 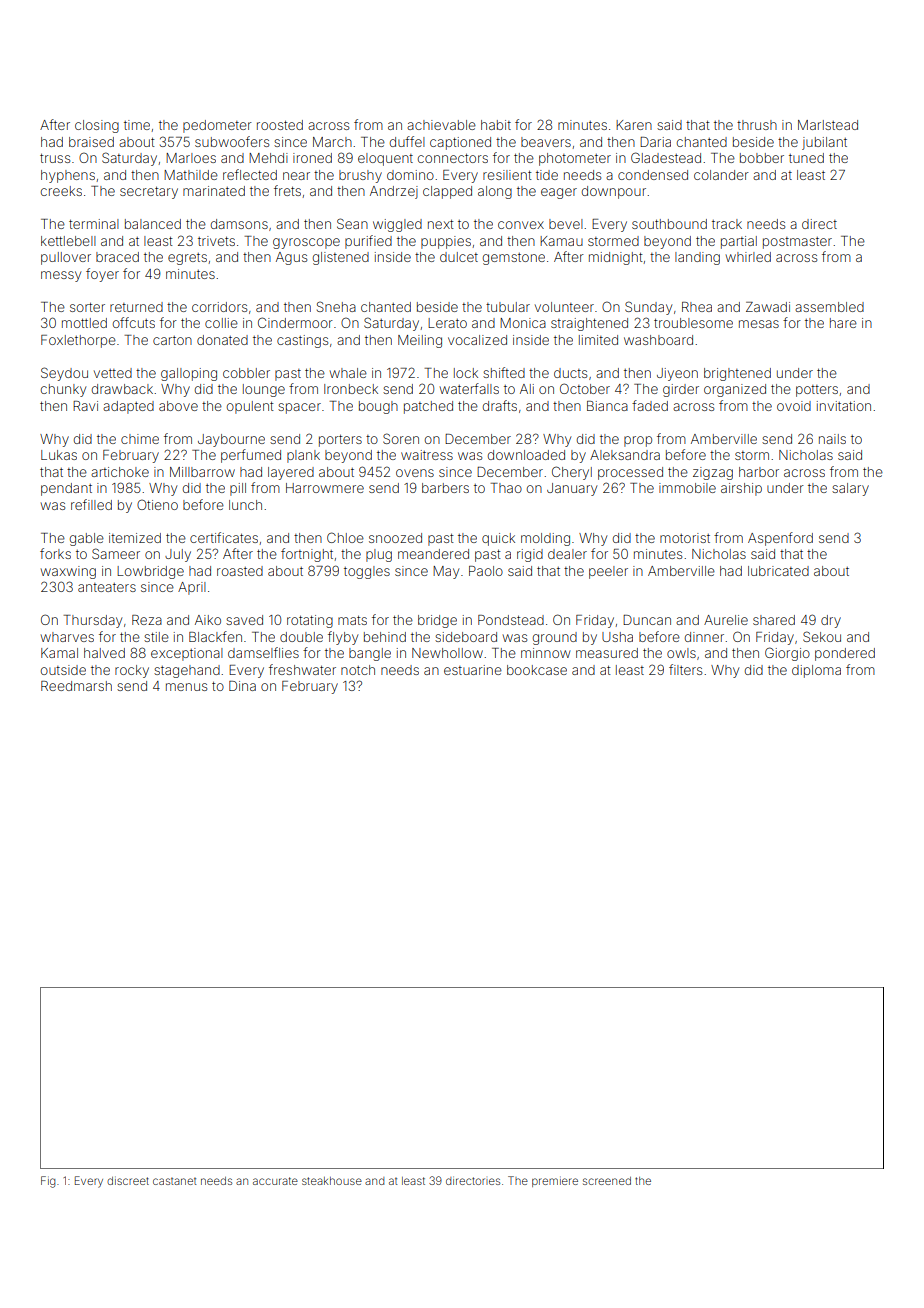 What do you see at coordinates (607, 1181) in the screenshot?
I see `screened` at bounding box center [607, 1181].
